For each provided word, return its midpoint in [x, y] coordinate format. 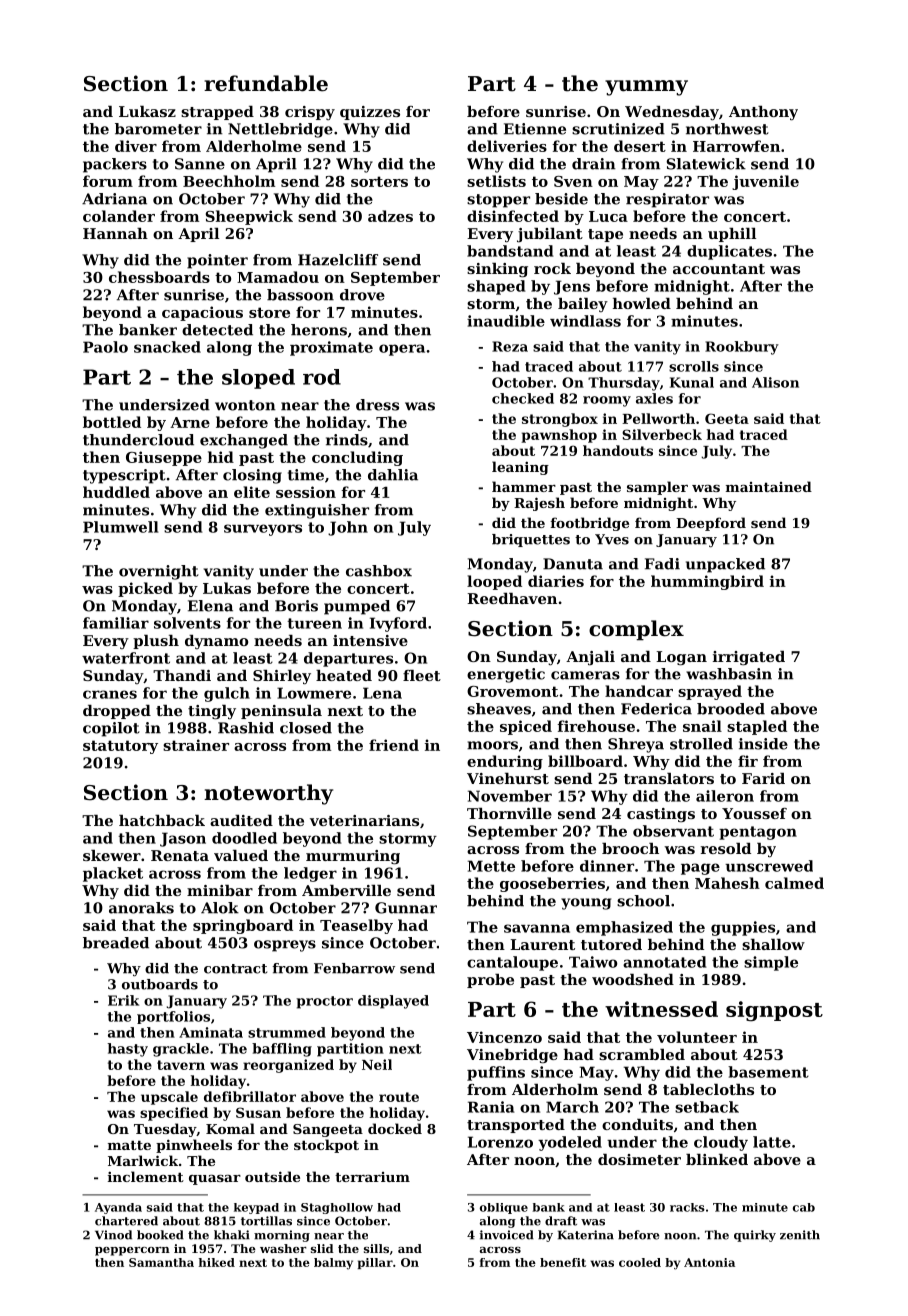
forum [108, 181]
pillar [375, 1263]
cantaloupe [512, 963]
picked [145, 589]
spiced [526, 727]
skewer [112, 855]
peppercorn [132, 1251]
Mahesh [727, 883]
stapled [757, 727]
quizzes [370, 113]
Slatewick [706, 164]
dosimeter [639, 1159]
